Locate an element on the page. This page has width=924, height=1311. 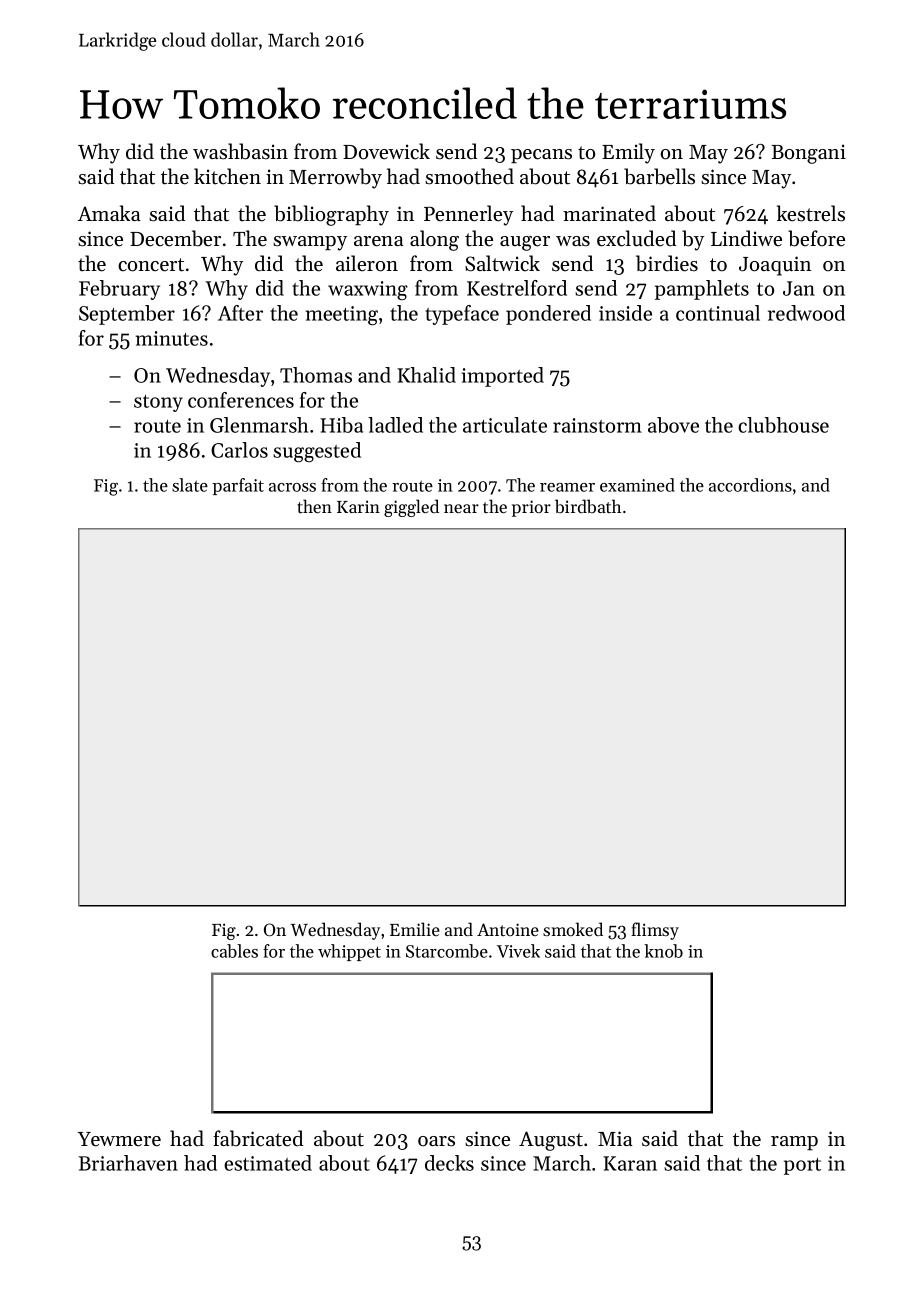
fabricated is located at coordinates (258, 1138).
